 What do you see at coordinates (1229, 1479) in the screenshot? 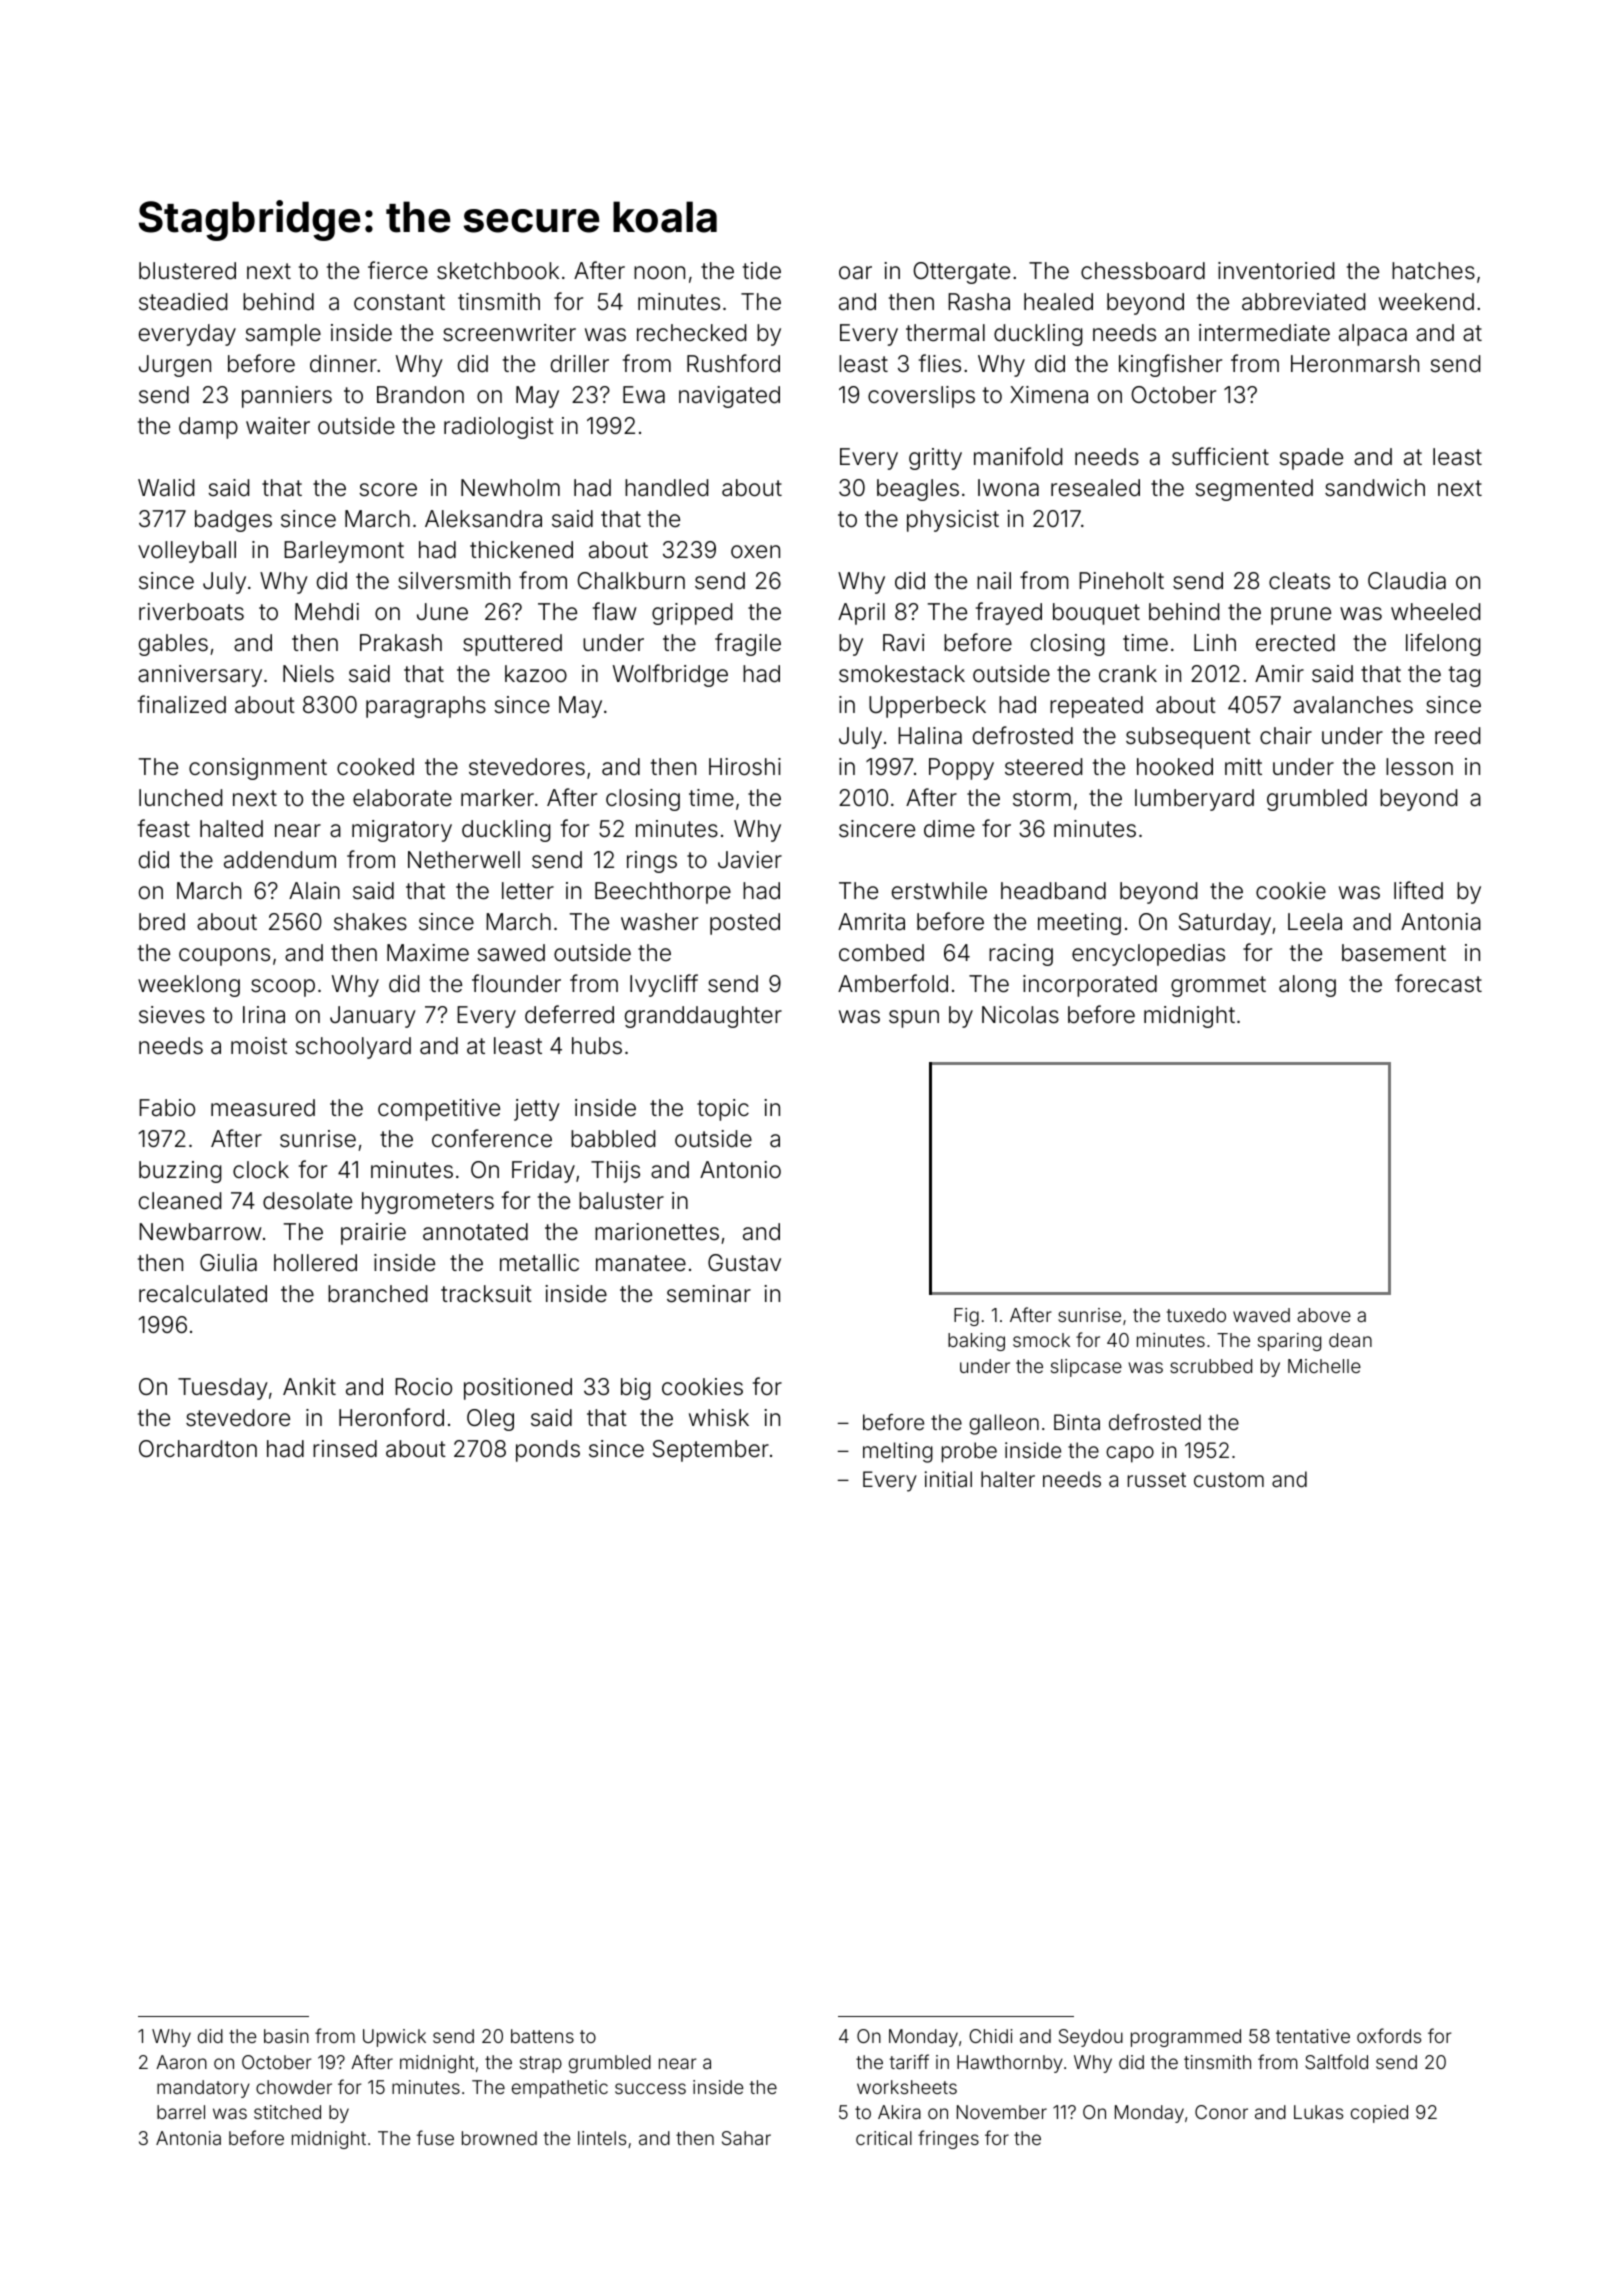
I see `custom` at bounding box center [1229, 1479].
